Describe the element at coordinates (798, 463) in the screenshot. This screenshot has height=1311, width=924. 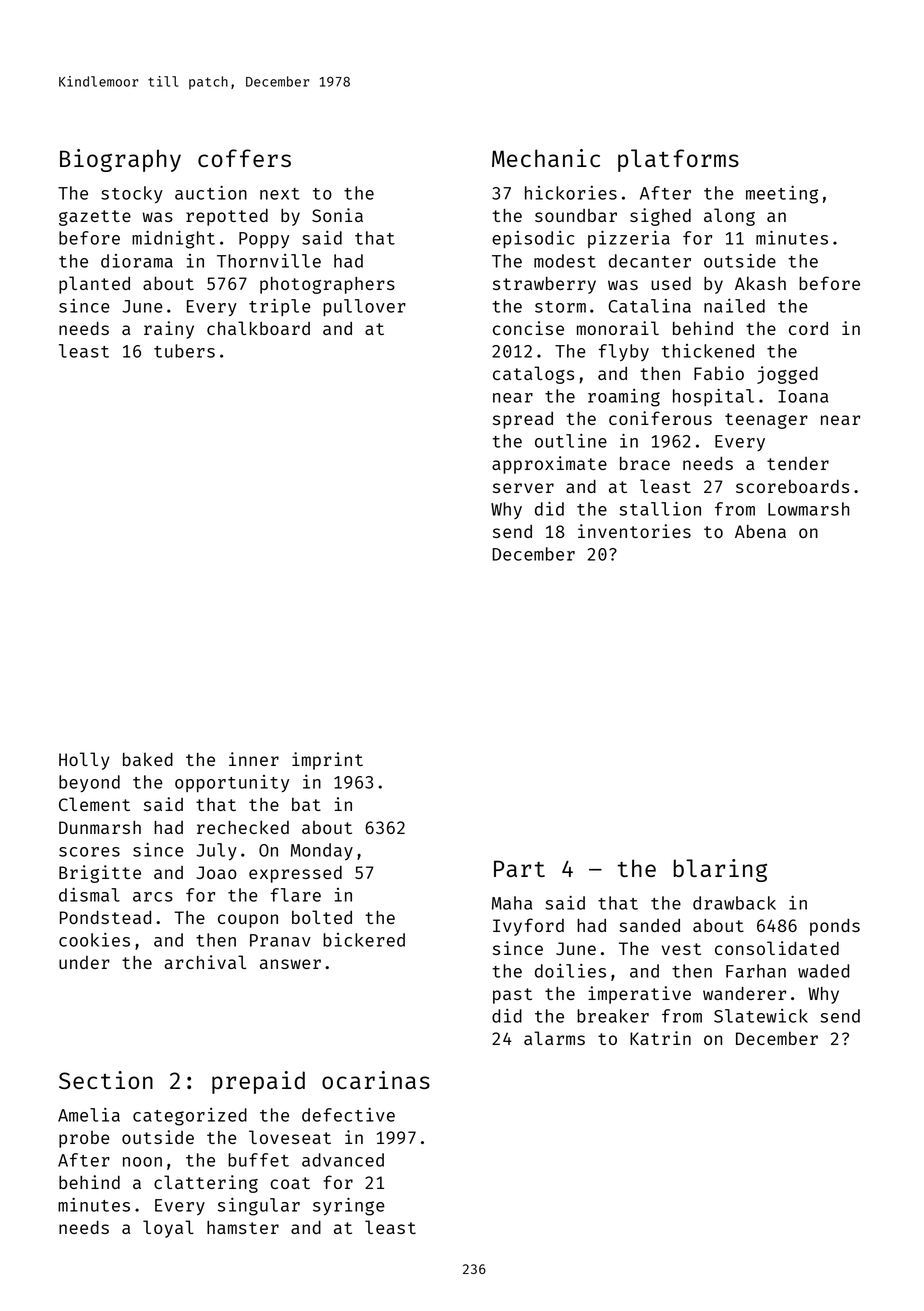
I see `tender` at that location.
